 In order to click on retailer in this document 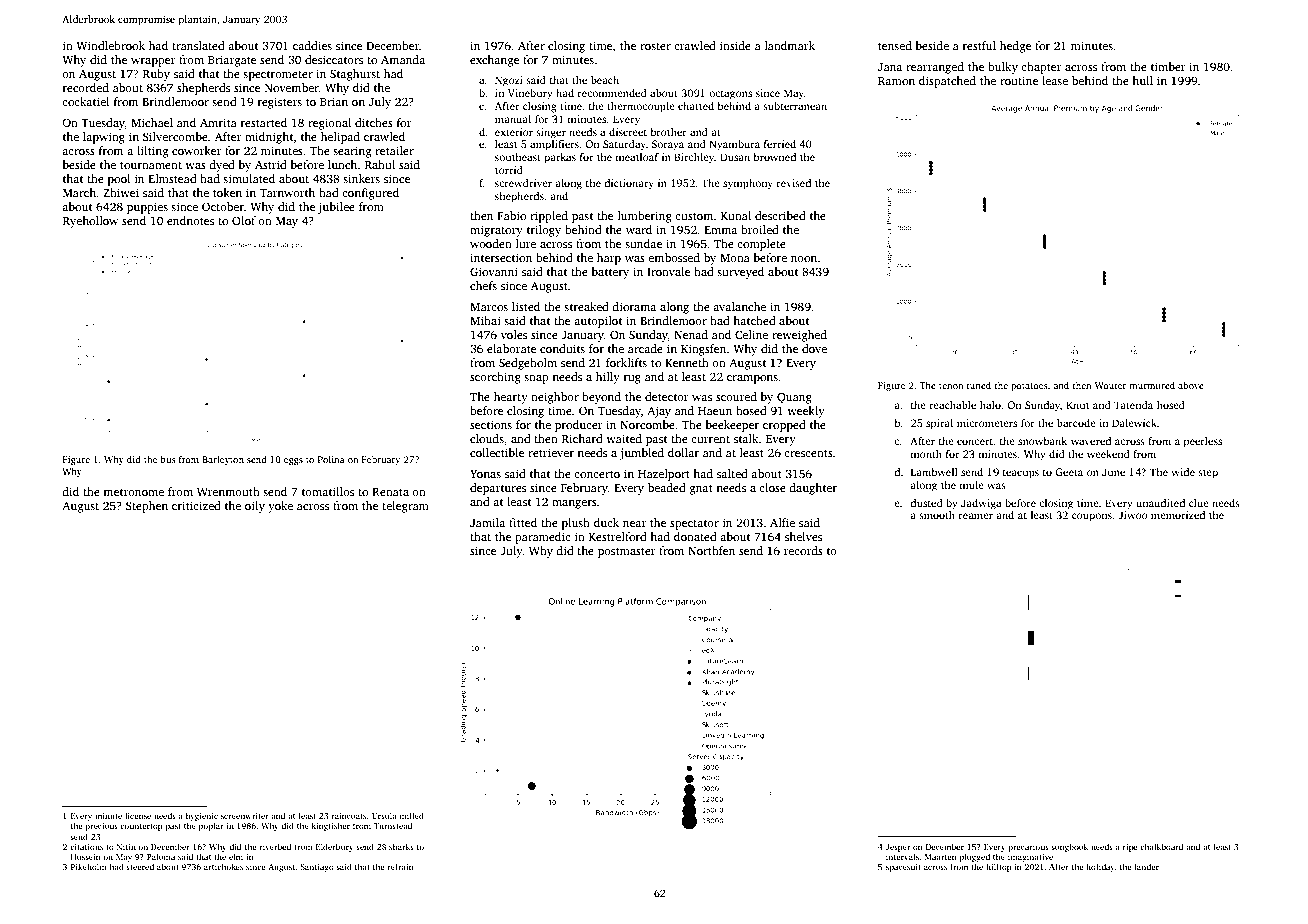, I will do `click(394, 150)`.
